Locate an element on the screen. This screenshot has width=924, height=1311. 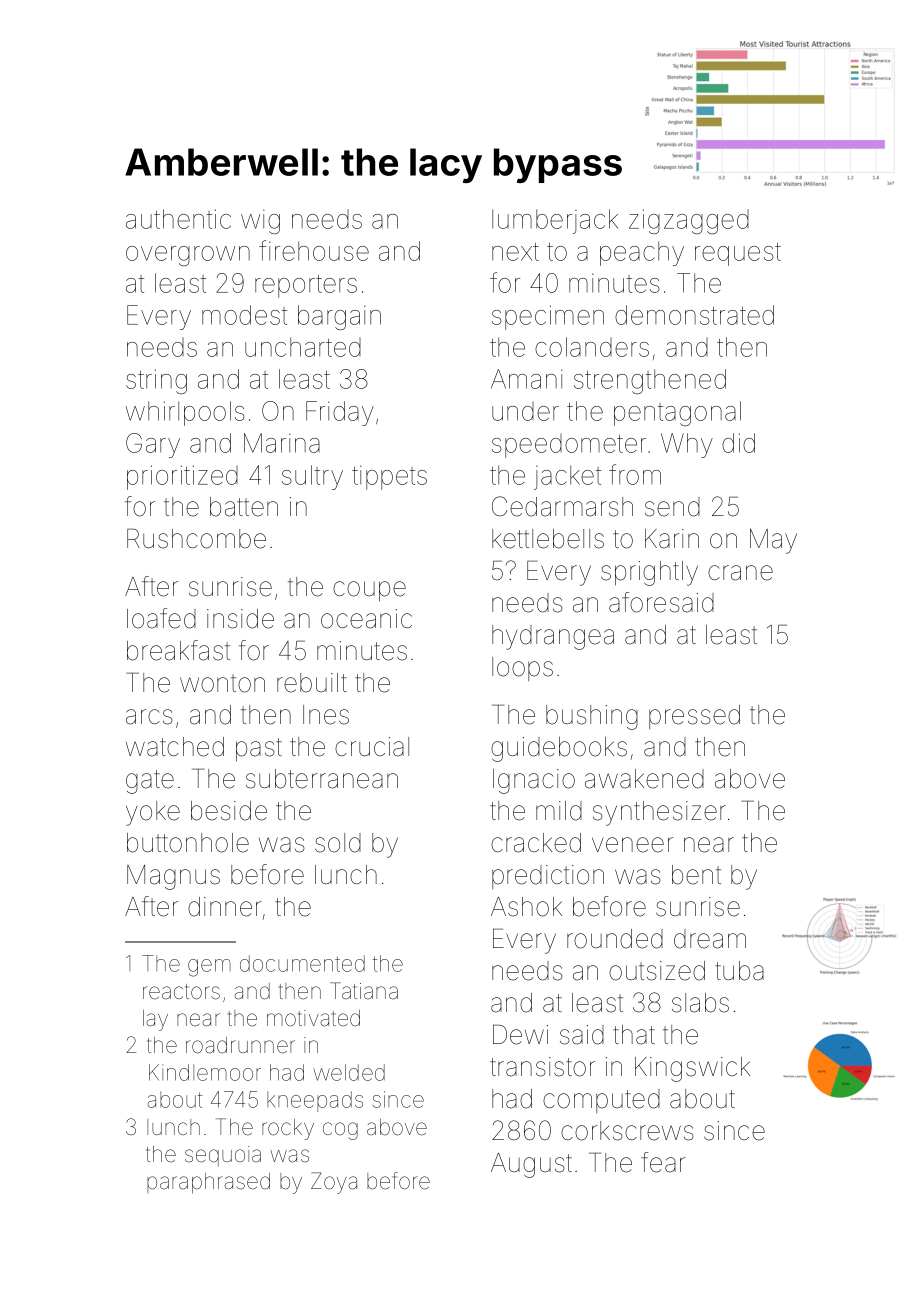
Ashok is located at coordinates (526, 907).
